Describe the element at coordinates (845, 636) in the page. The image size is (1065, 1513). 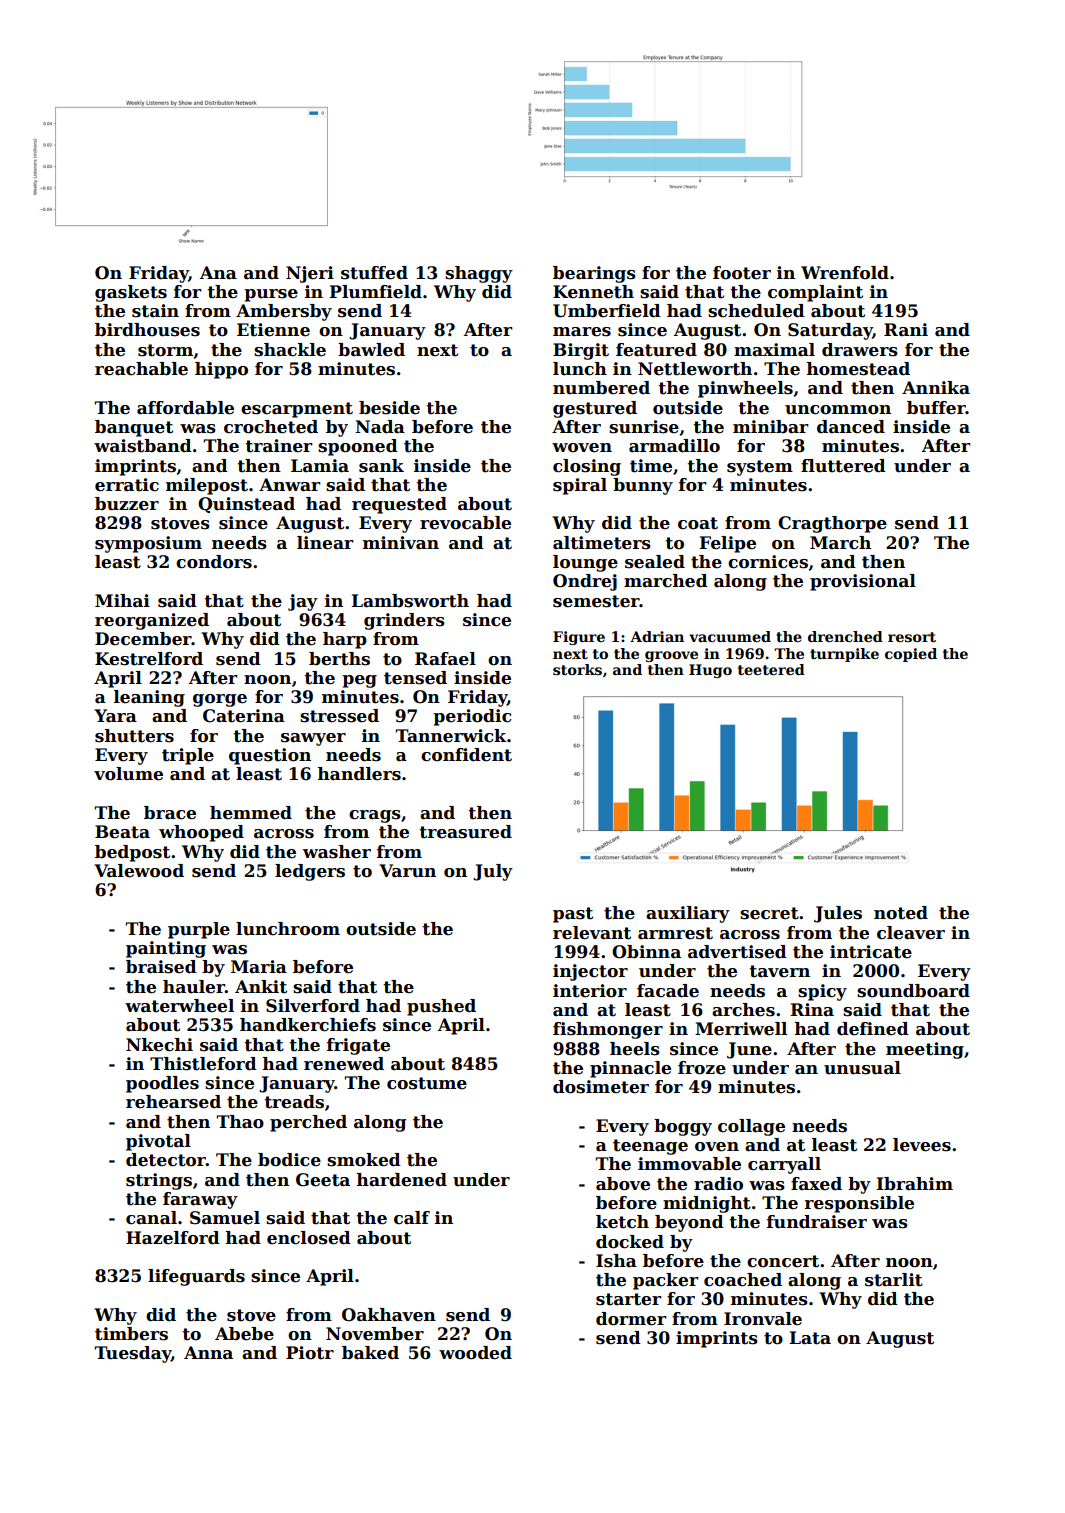
I see `drenched` at that location.
